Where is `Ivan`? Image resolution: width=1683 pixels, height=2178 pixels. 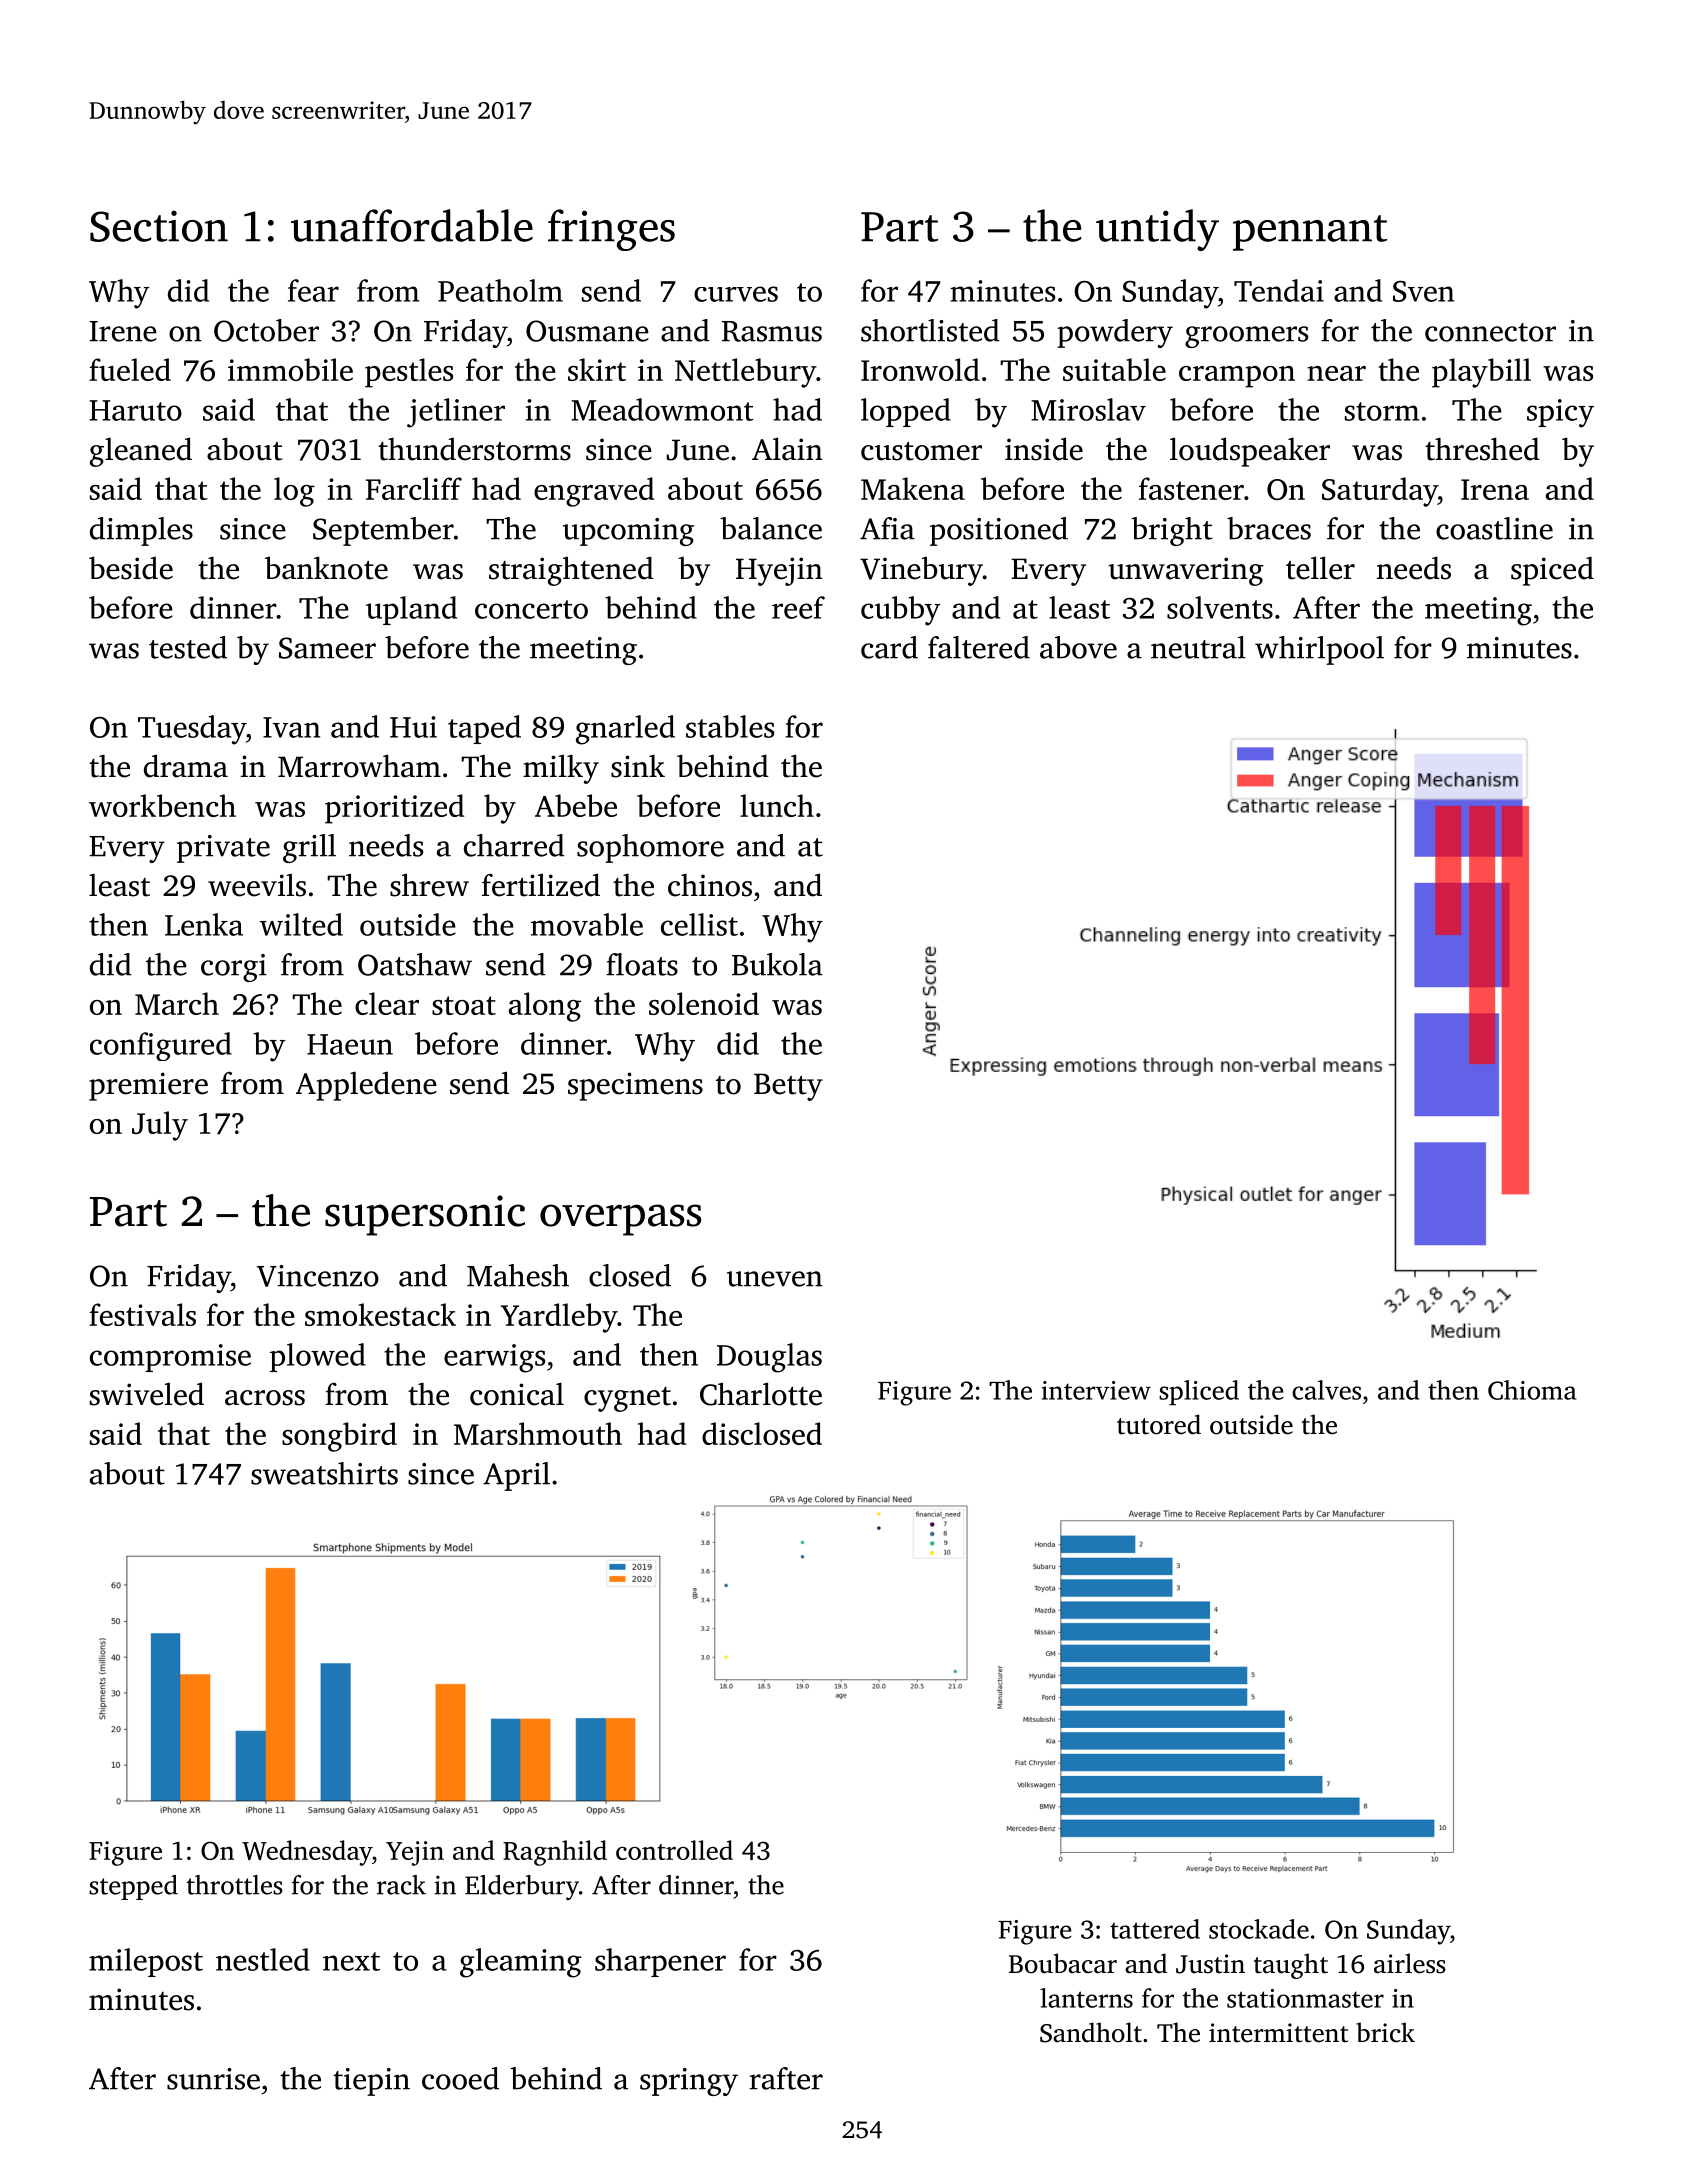
Ivan is located at coordinates (291, 727).
